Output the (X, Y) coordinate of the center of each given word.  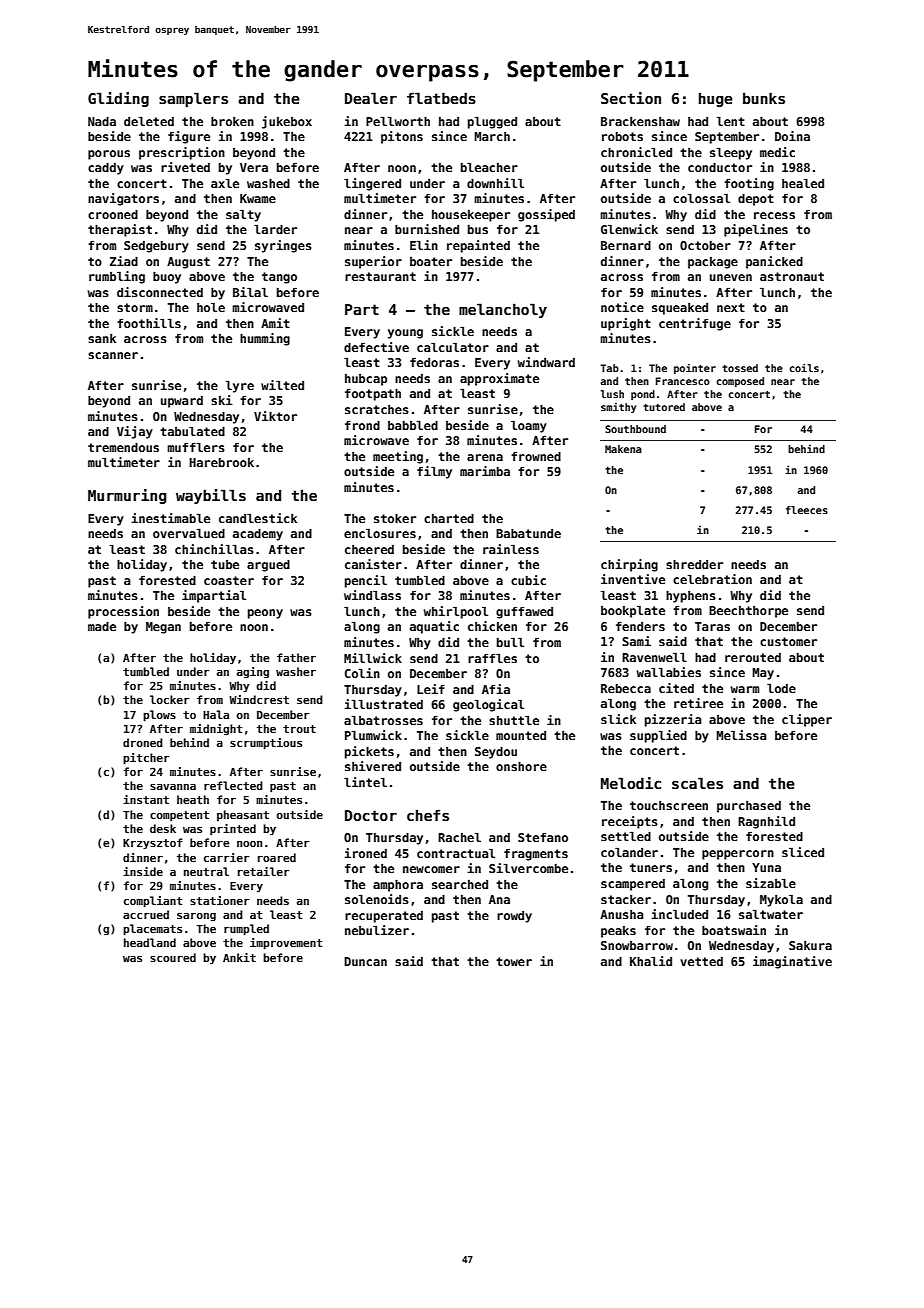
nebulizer (377, 930)
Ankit (239, 957)
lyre (240, 386)
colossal (701, 198)
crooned (113, 214)
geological (488, 705)
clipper (807, 720)
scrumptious (266, 744)
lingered (372, 184)
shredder (694, 564)
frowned (536, 456)
